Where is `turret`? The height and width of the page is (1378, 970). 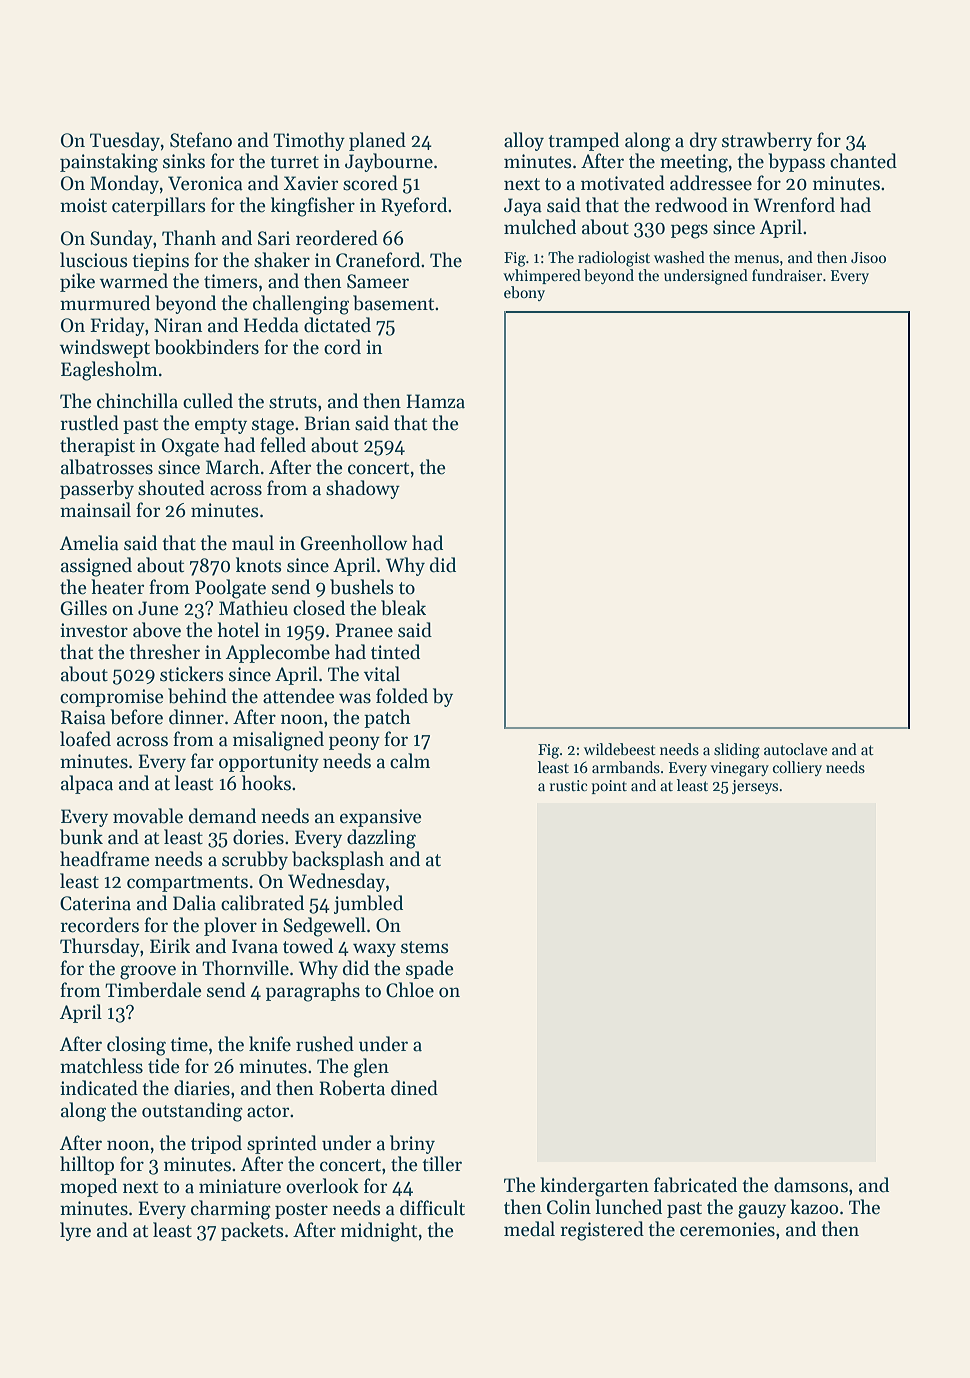
turret is located at coordinates (294, 162).
